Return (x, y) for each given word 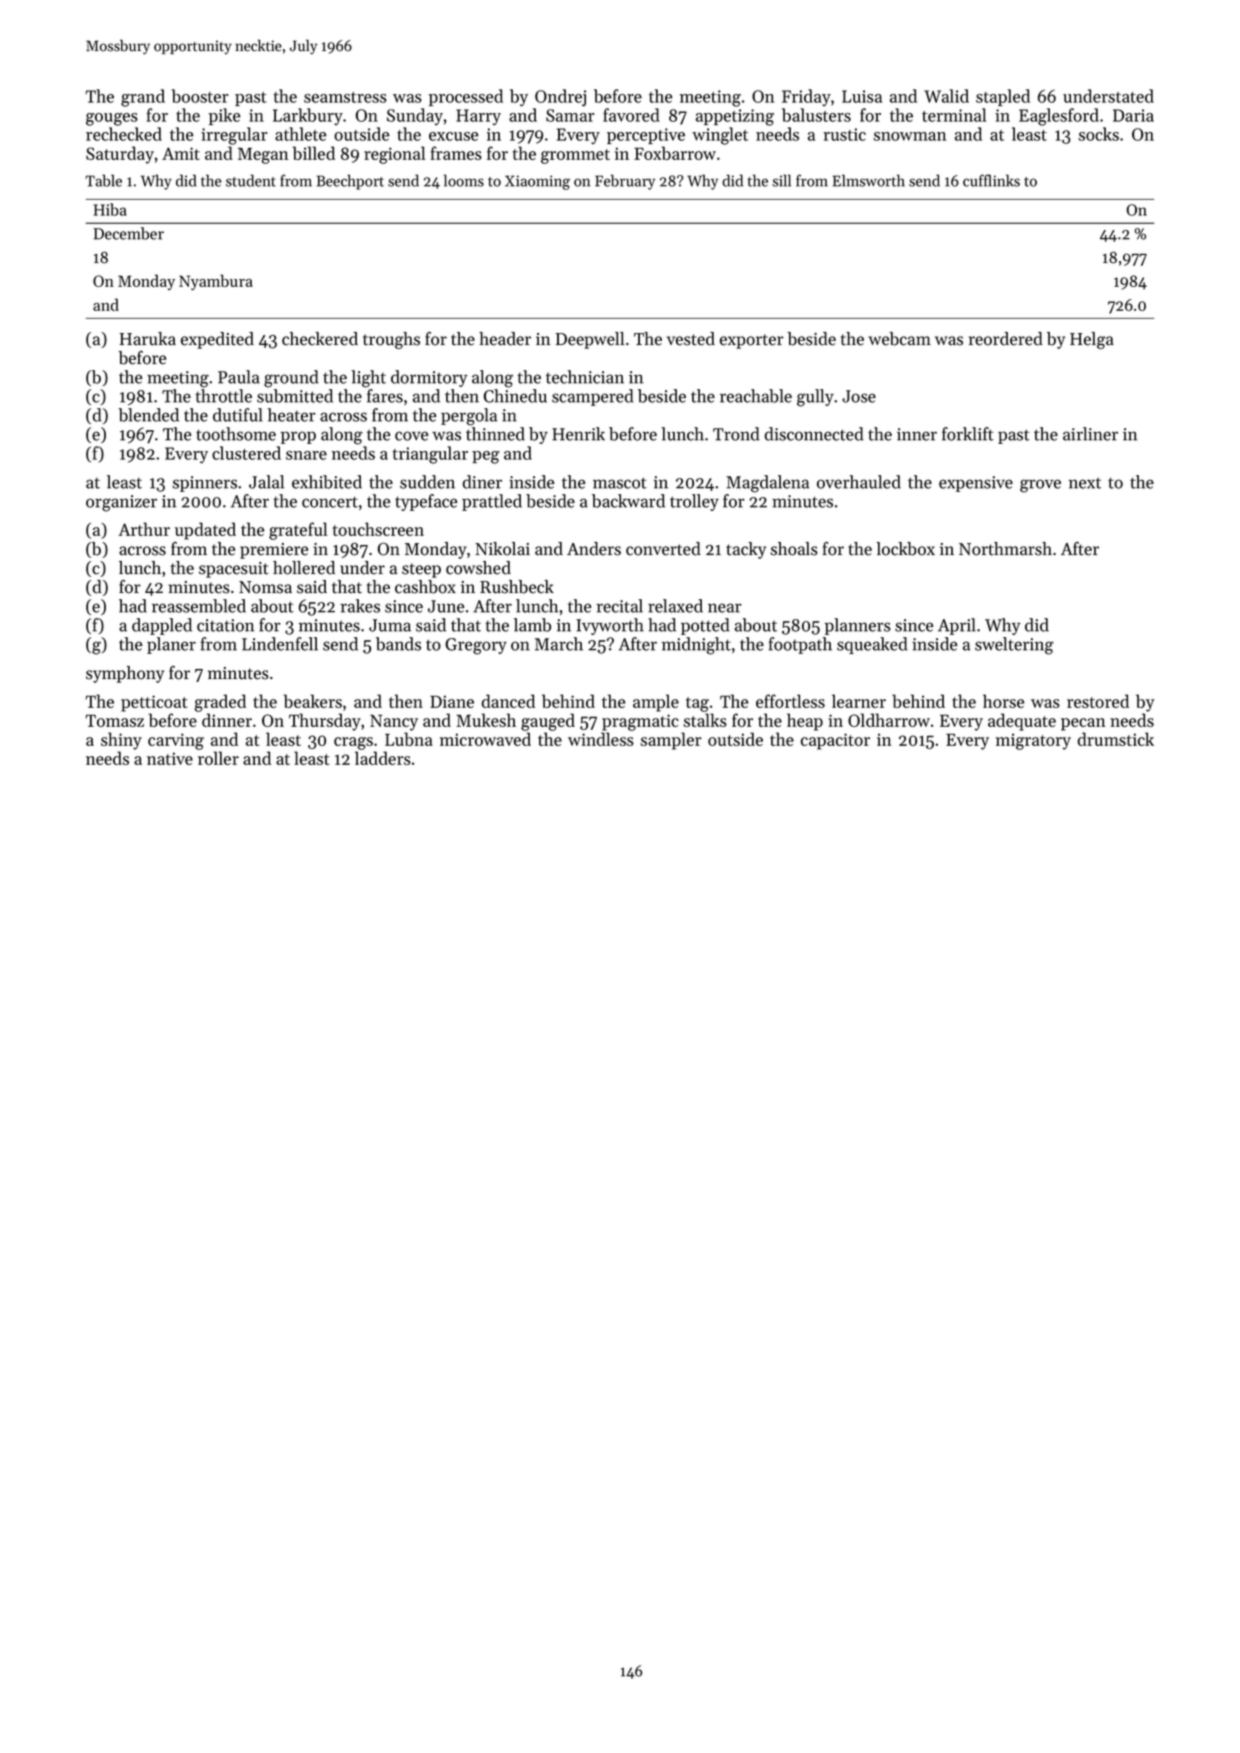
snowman (909, 136)
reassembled (199, 606)
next (1085, 483)
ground (291, 379)
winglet (720, 136)
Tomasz (115, 721)
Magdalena (767, 484)
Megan (263, 156)
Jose (859, 396)
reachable (756, 396)
